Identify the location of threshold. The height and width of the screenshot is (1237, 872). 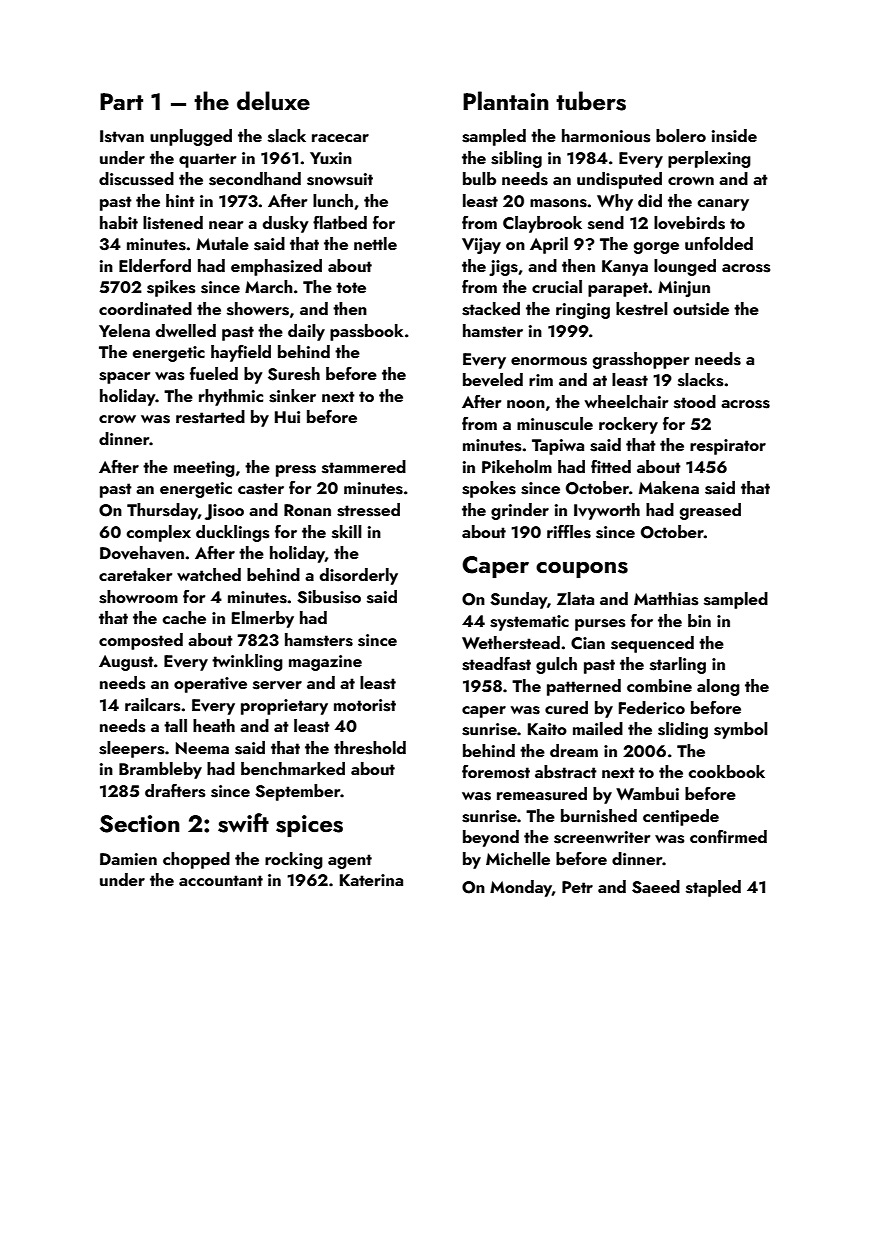
(370, 748).
